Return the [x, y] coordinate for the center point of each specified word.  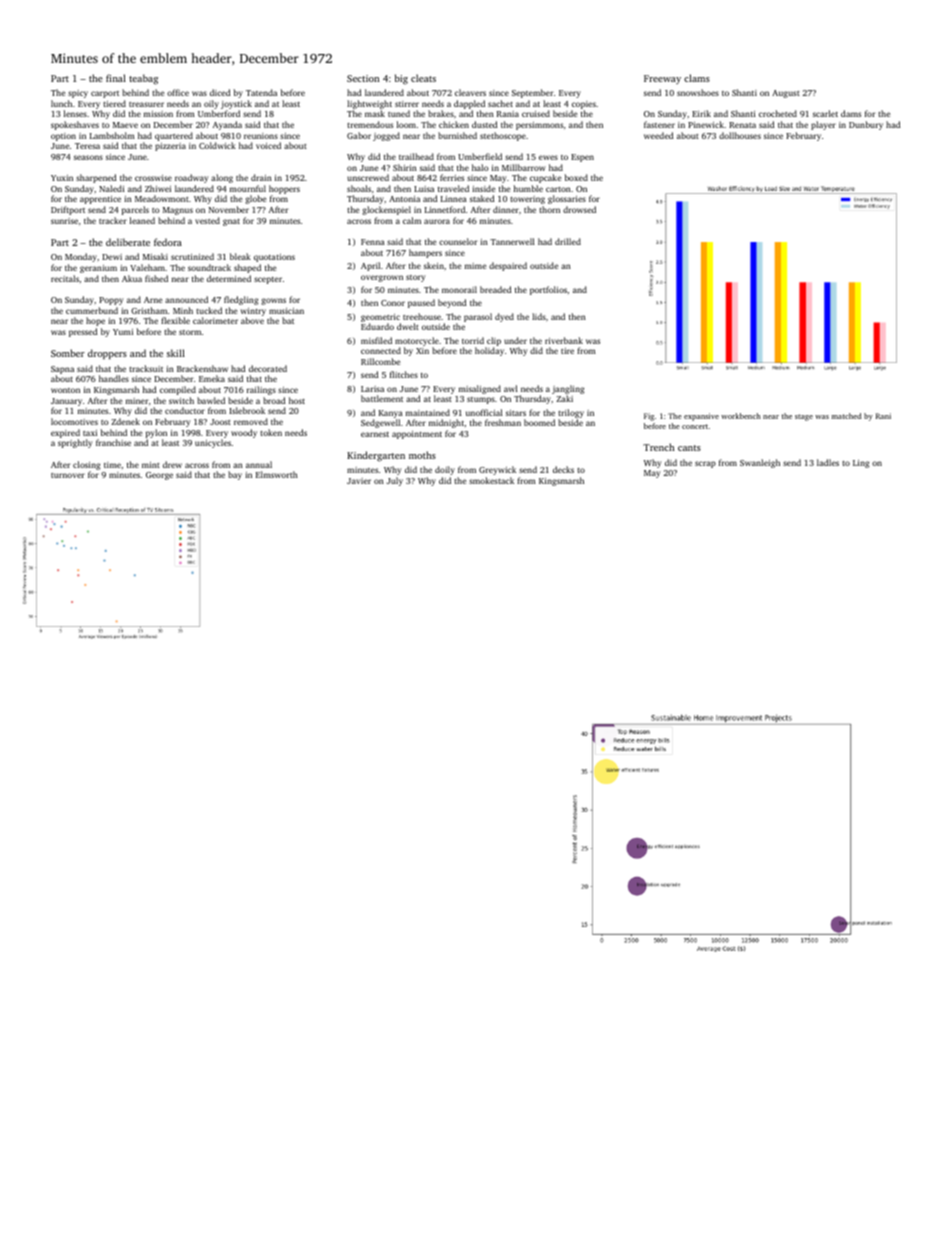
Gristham [149, 310]
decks [563, 469]
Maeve [125, 125]
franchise [113, 442]
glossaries [567, 199]
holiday [489, 351]
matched [846, 416]
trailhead [416, 156]
